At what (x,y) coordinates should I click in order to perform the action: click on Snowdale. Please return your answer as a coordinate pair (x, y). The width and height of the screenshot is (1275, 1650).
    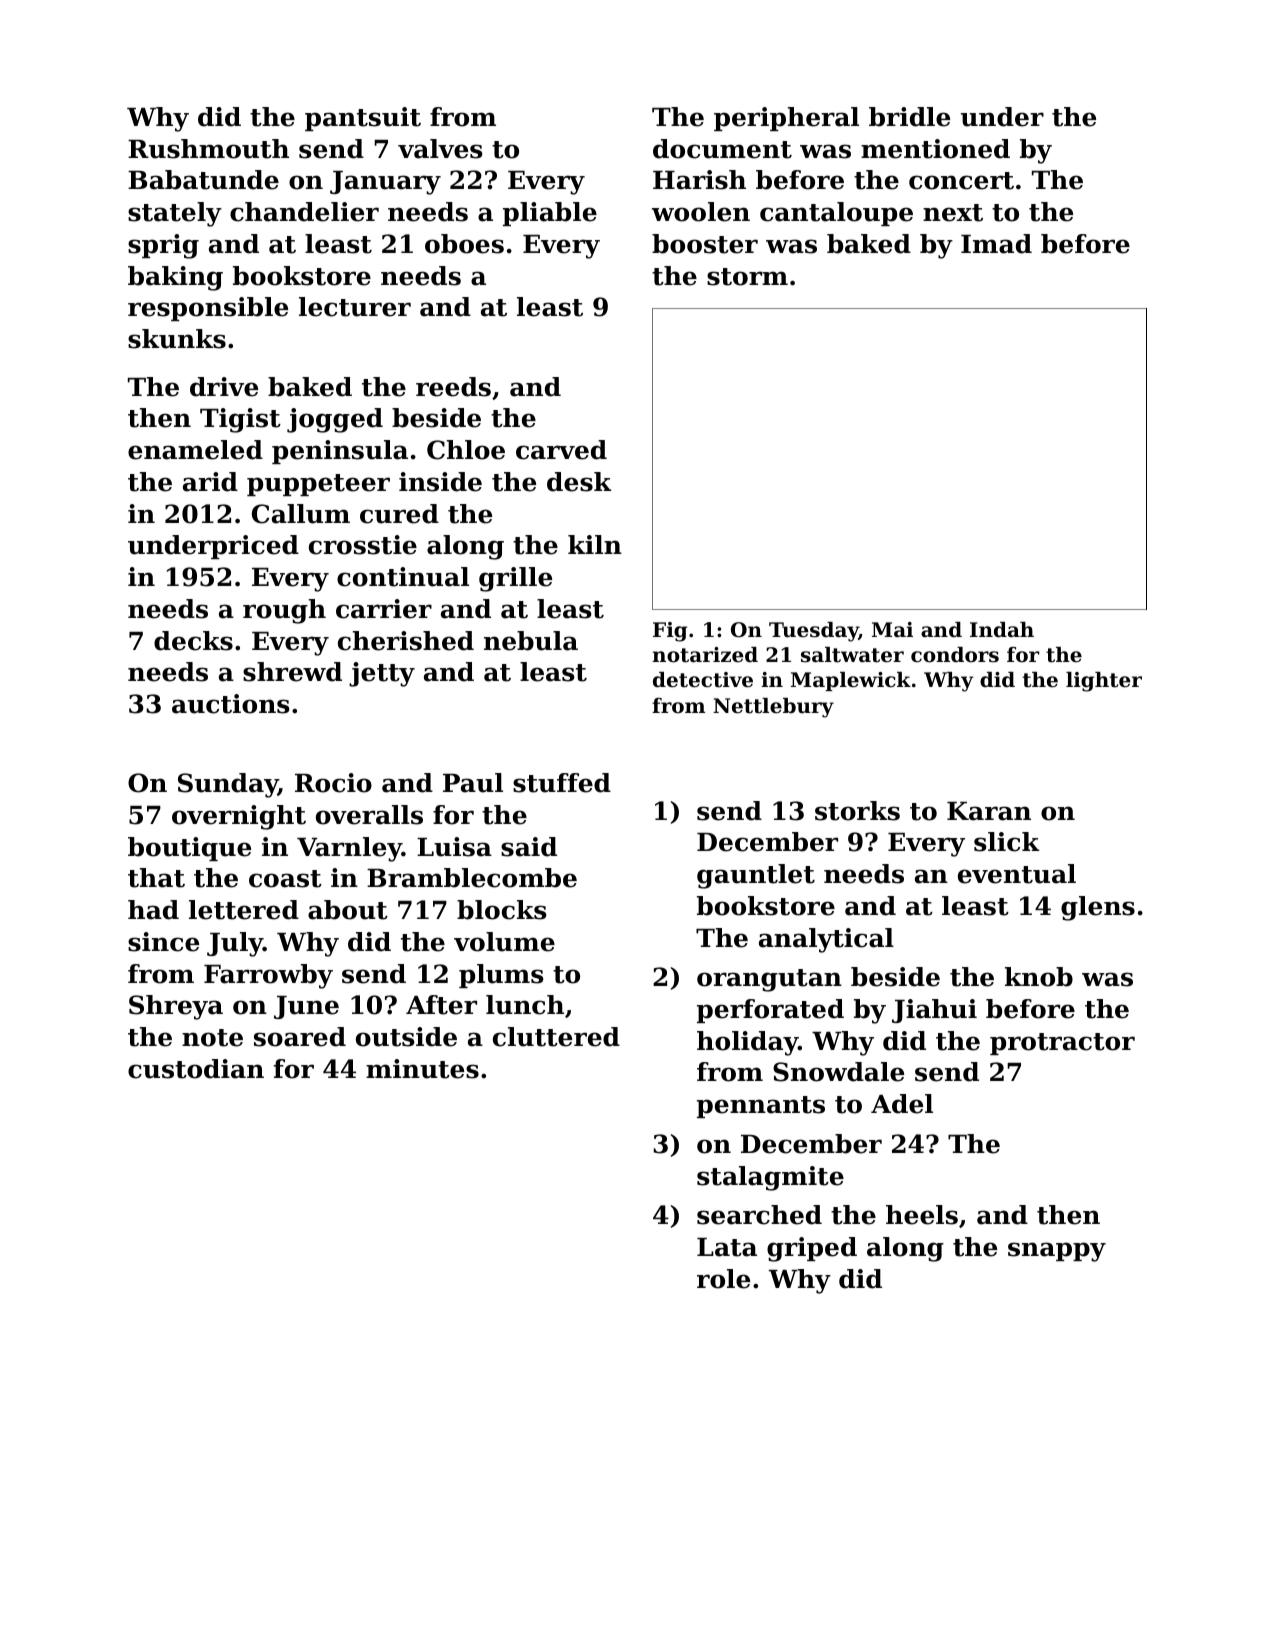
    Looking at the image, I should click on (838, 1072).
